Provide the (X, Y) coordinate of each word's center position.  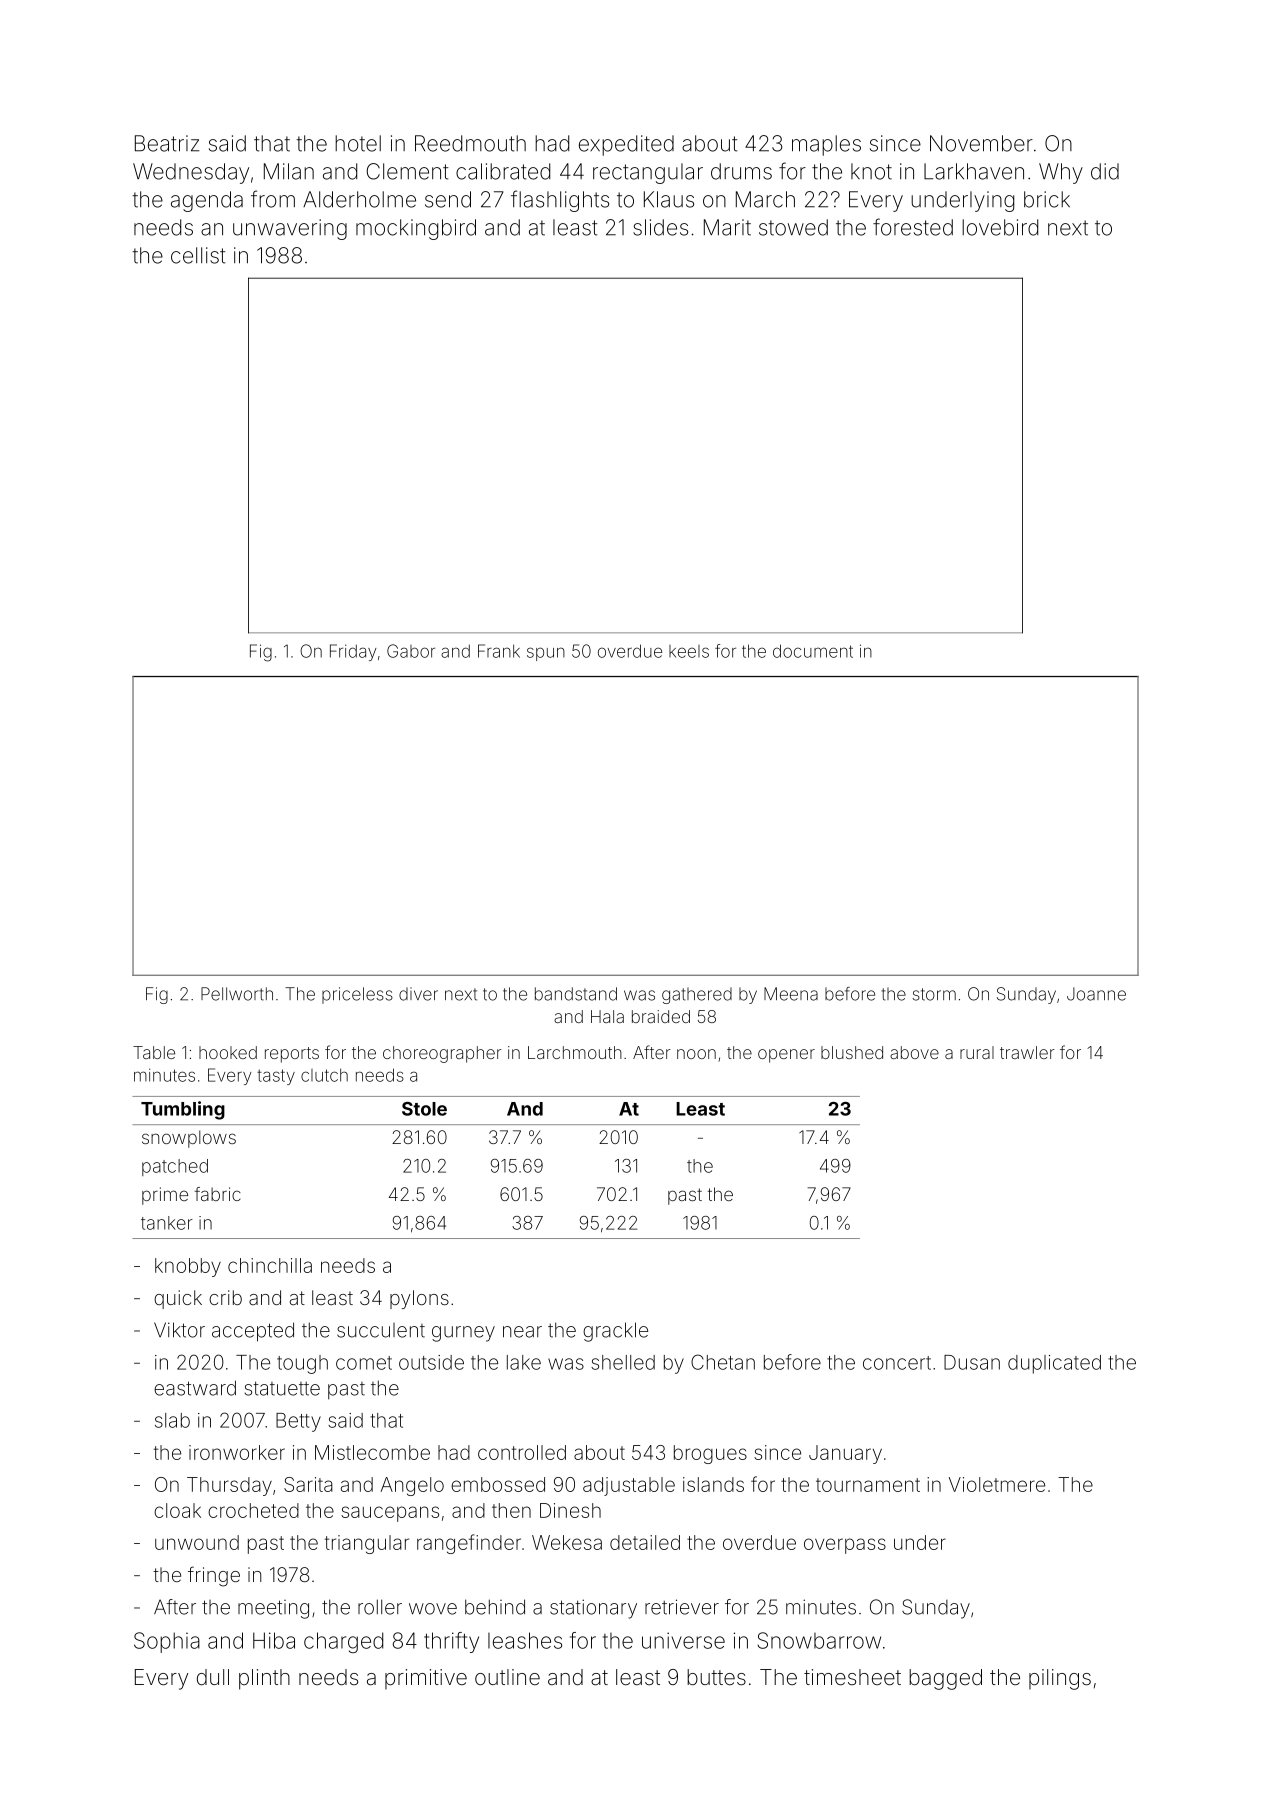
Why (1061, 173)
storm (934, 994)
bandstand (576, 994)
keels (689, 651)
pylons (419, 1299)
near (522, 1332)
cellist (198, 255)
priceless (357, 995)
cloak (177, 1510)
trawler (1027, 1052)
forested (913, 227)
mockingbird (416, 229)
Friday (353, 652)
